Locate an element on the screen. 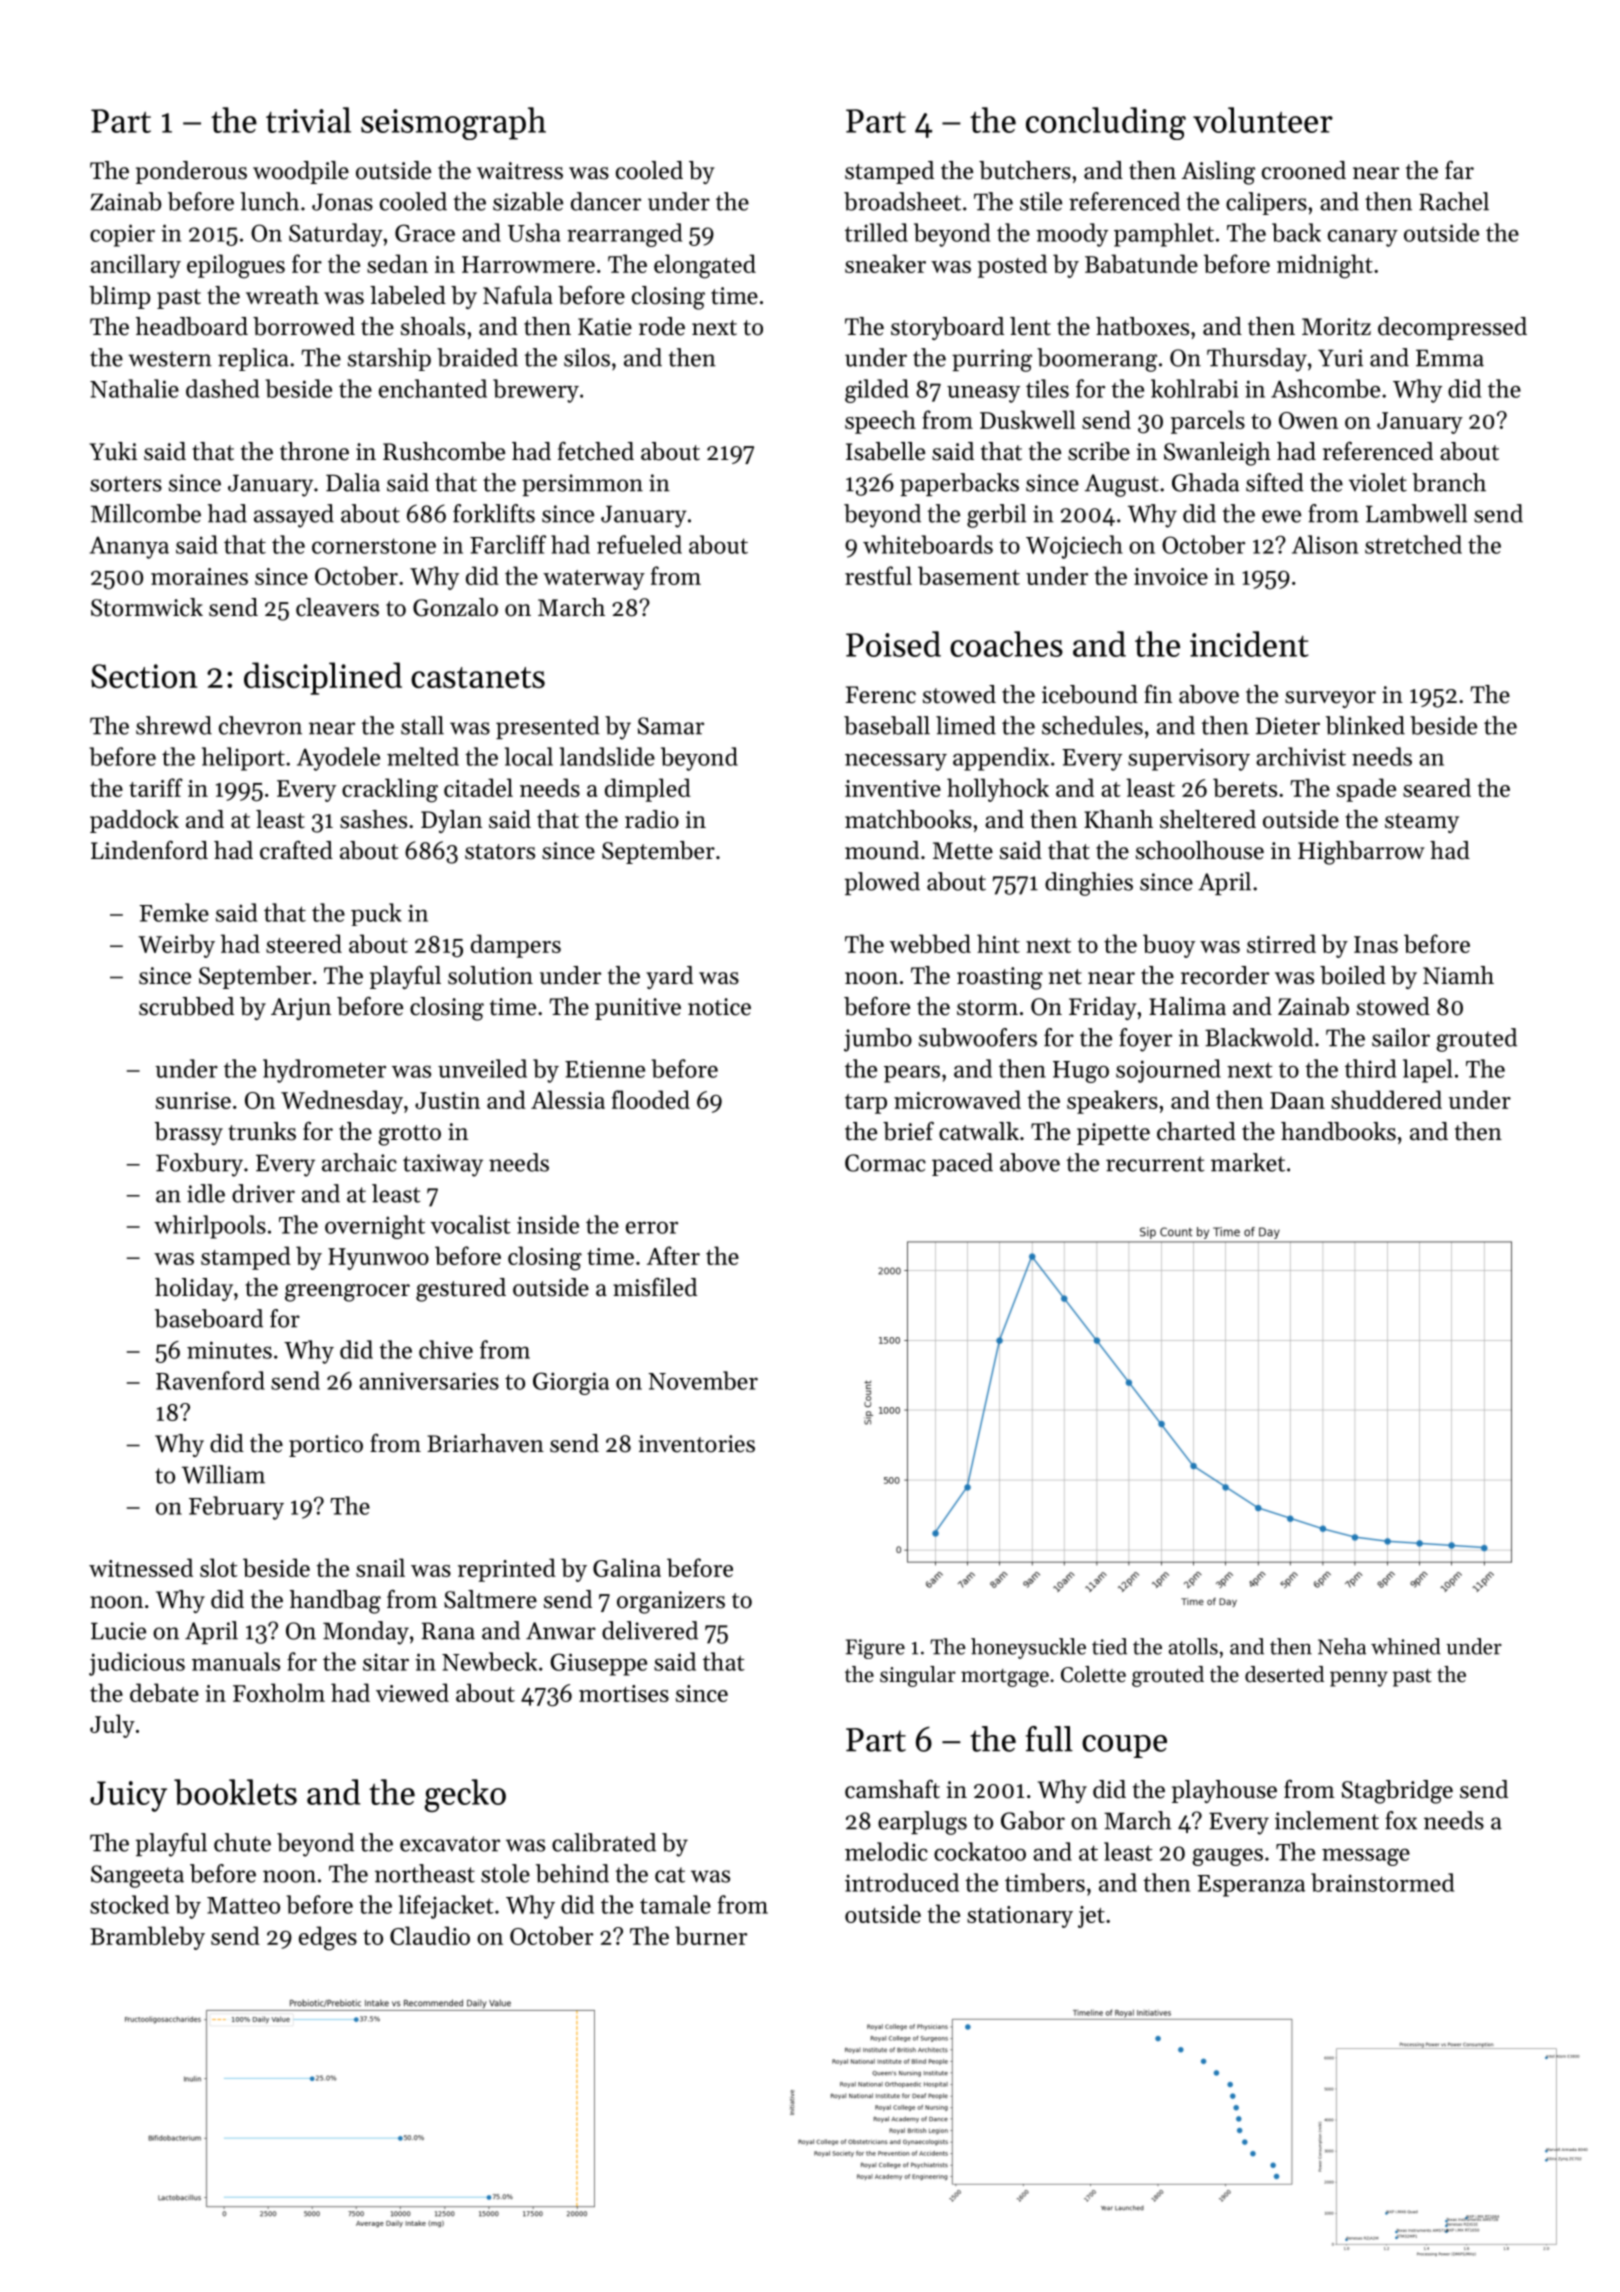 Image resolution: width=1620 pixels, height=2292 pixels. jet is located at coordinates (1091, 1917).
